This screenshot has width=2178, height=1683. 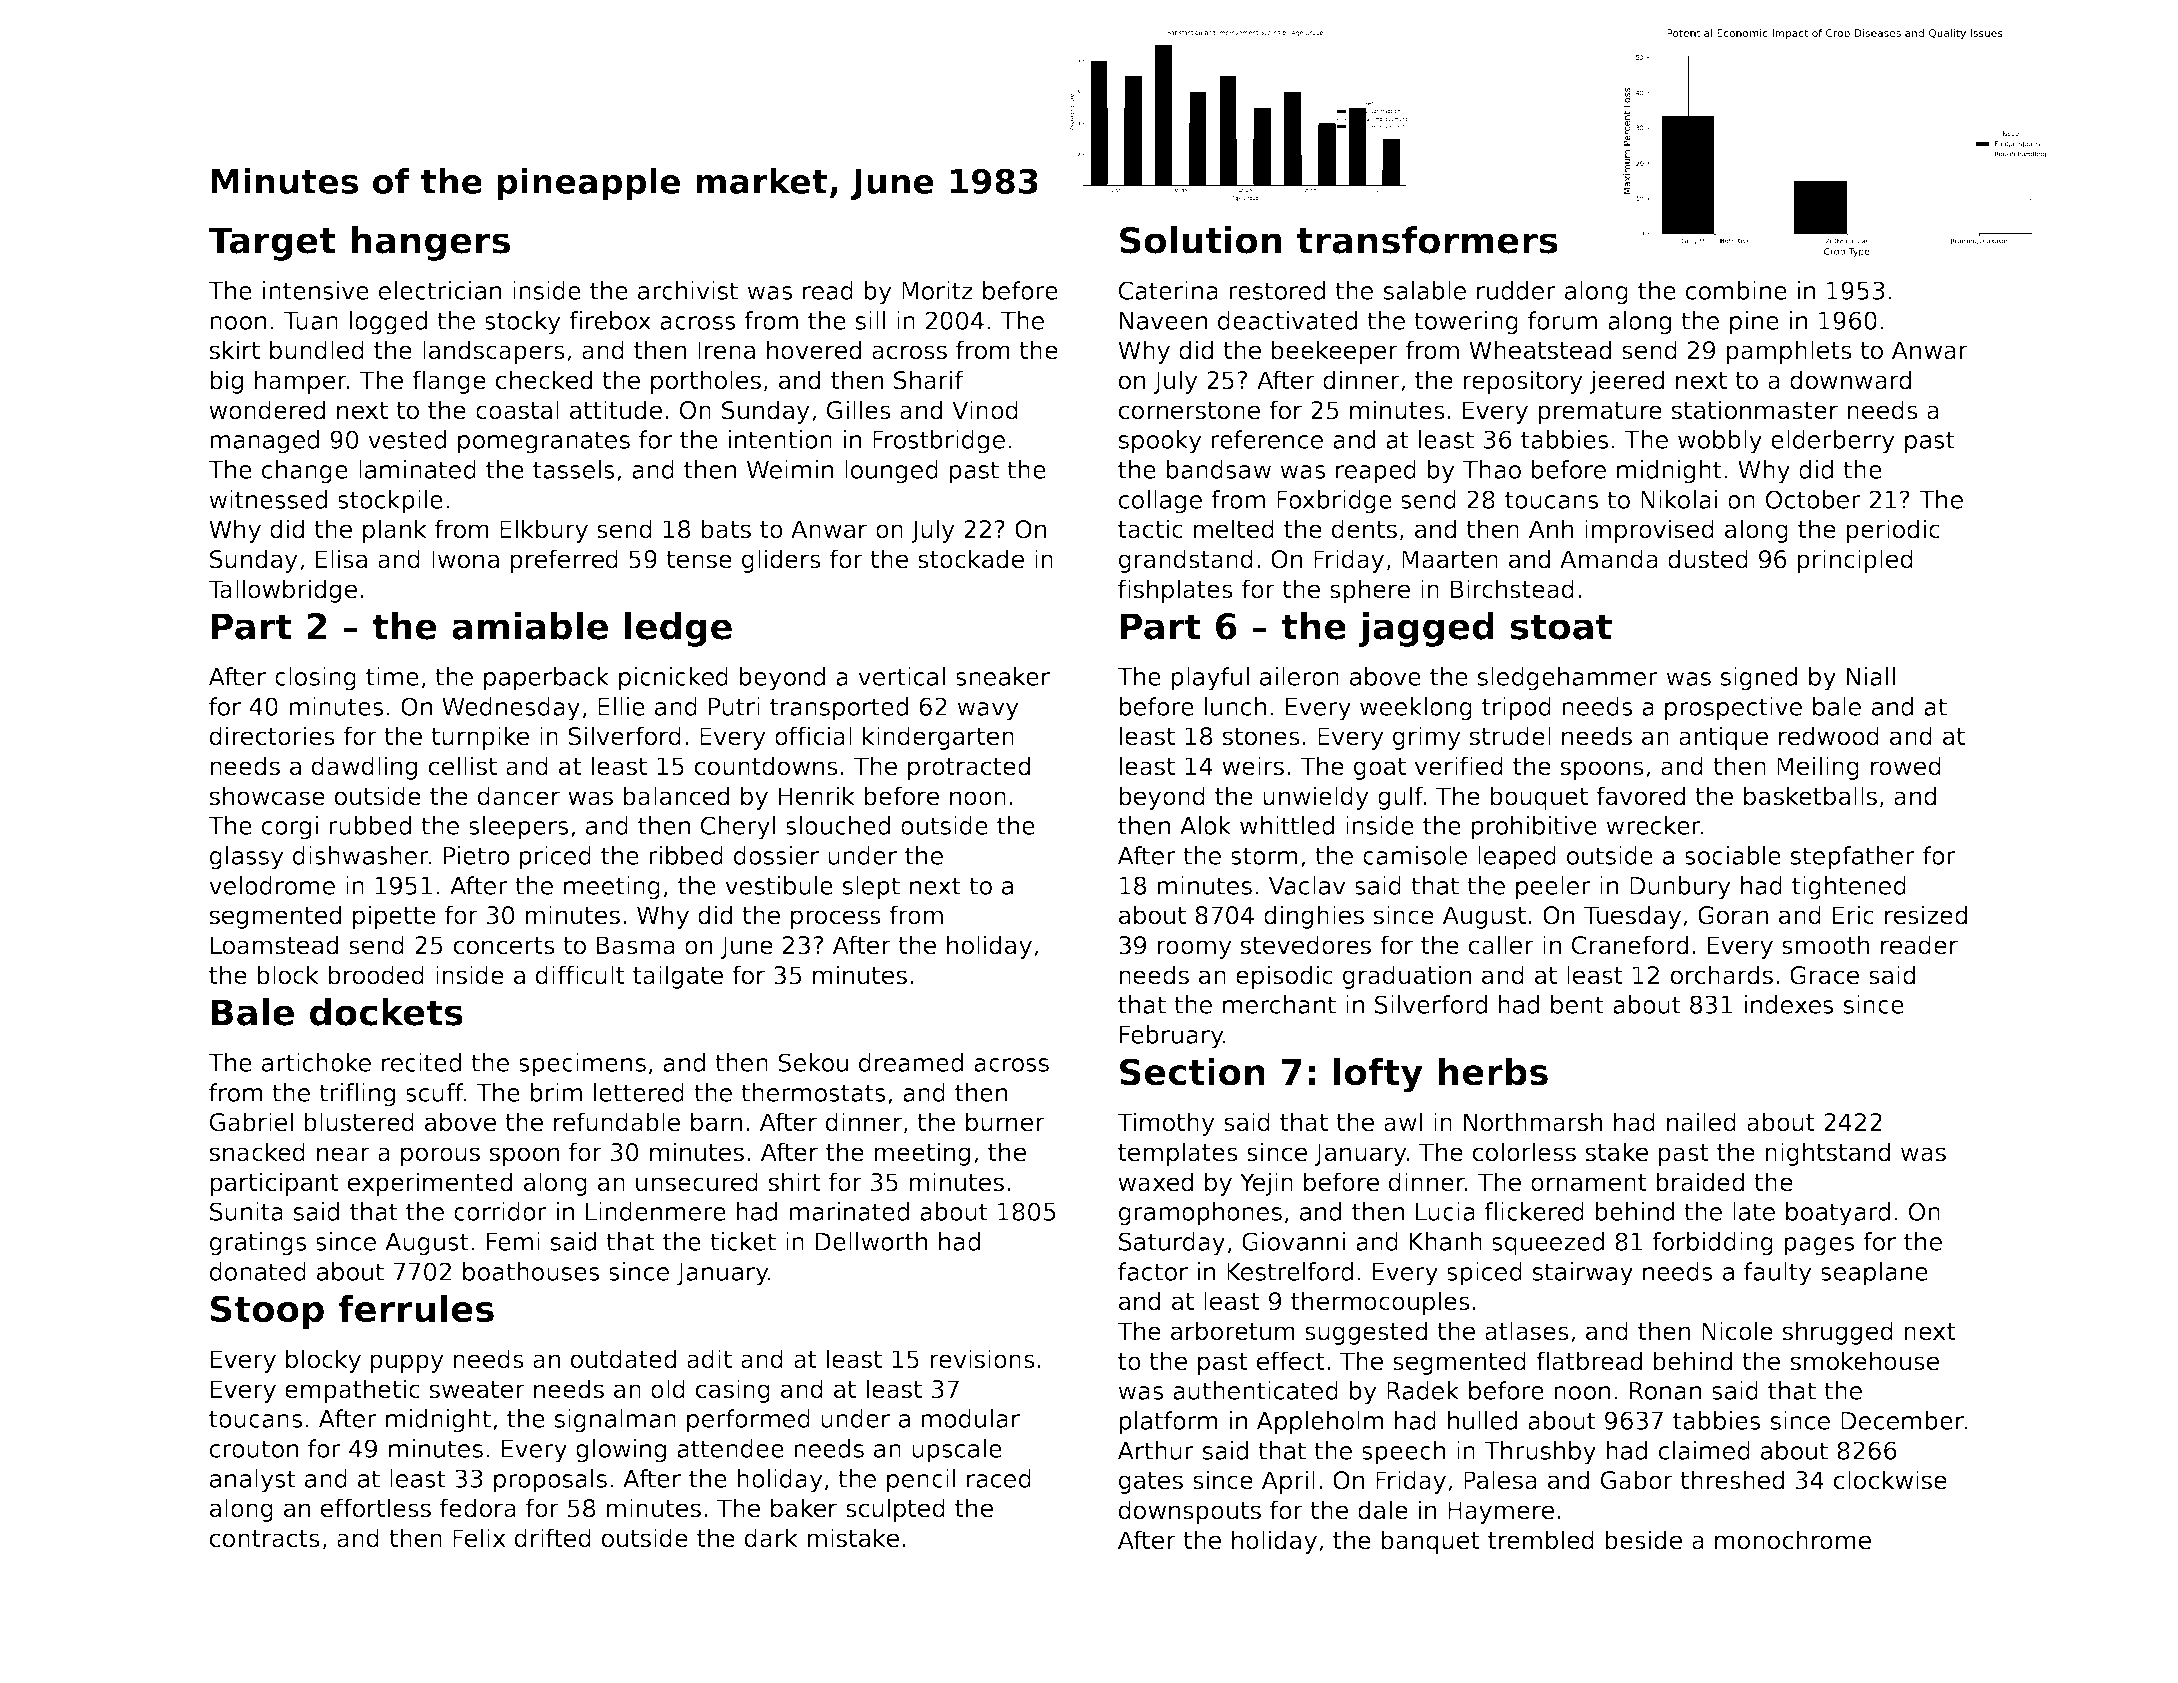 What do you see at coordinates (1264, 856) in the screenshot?
I see `storm` at bounding box center [1264, 856].
